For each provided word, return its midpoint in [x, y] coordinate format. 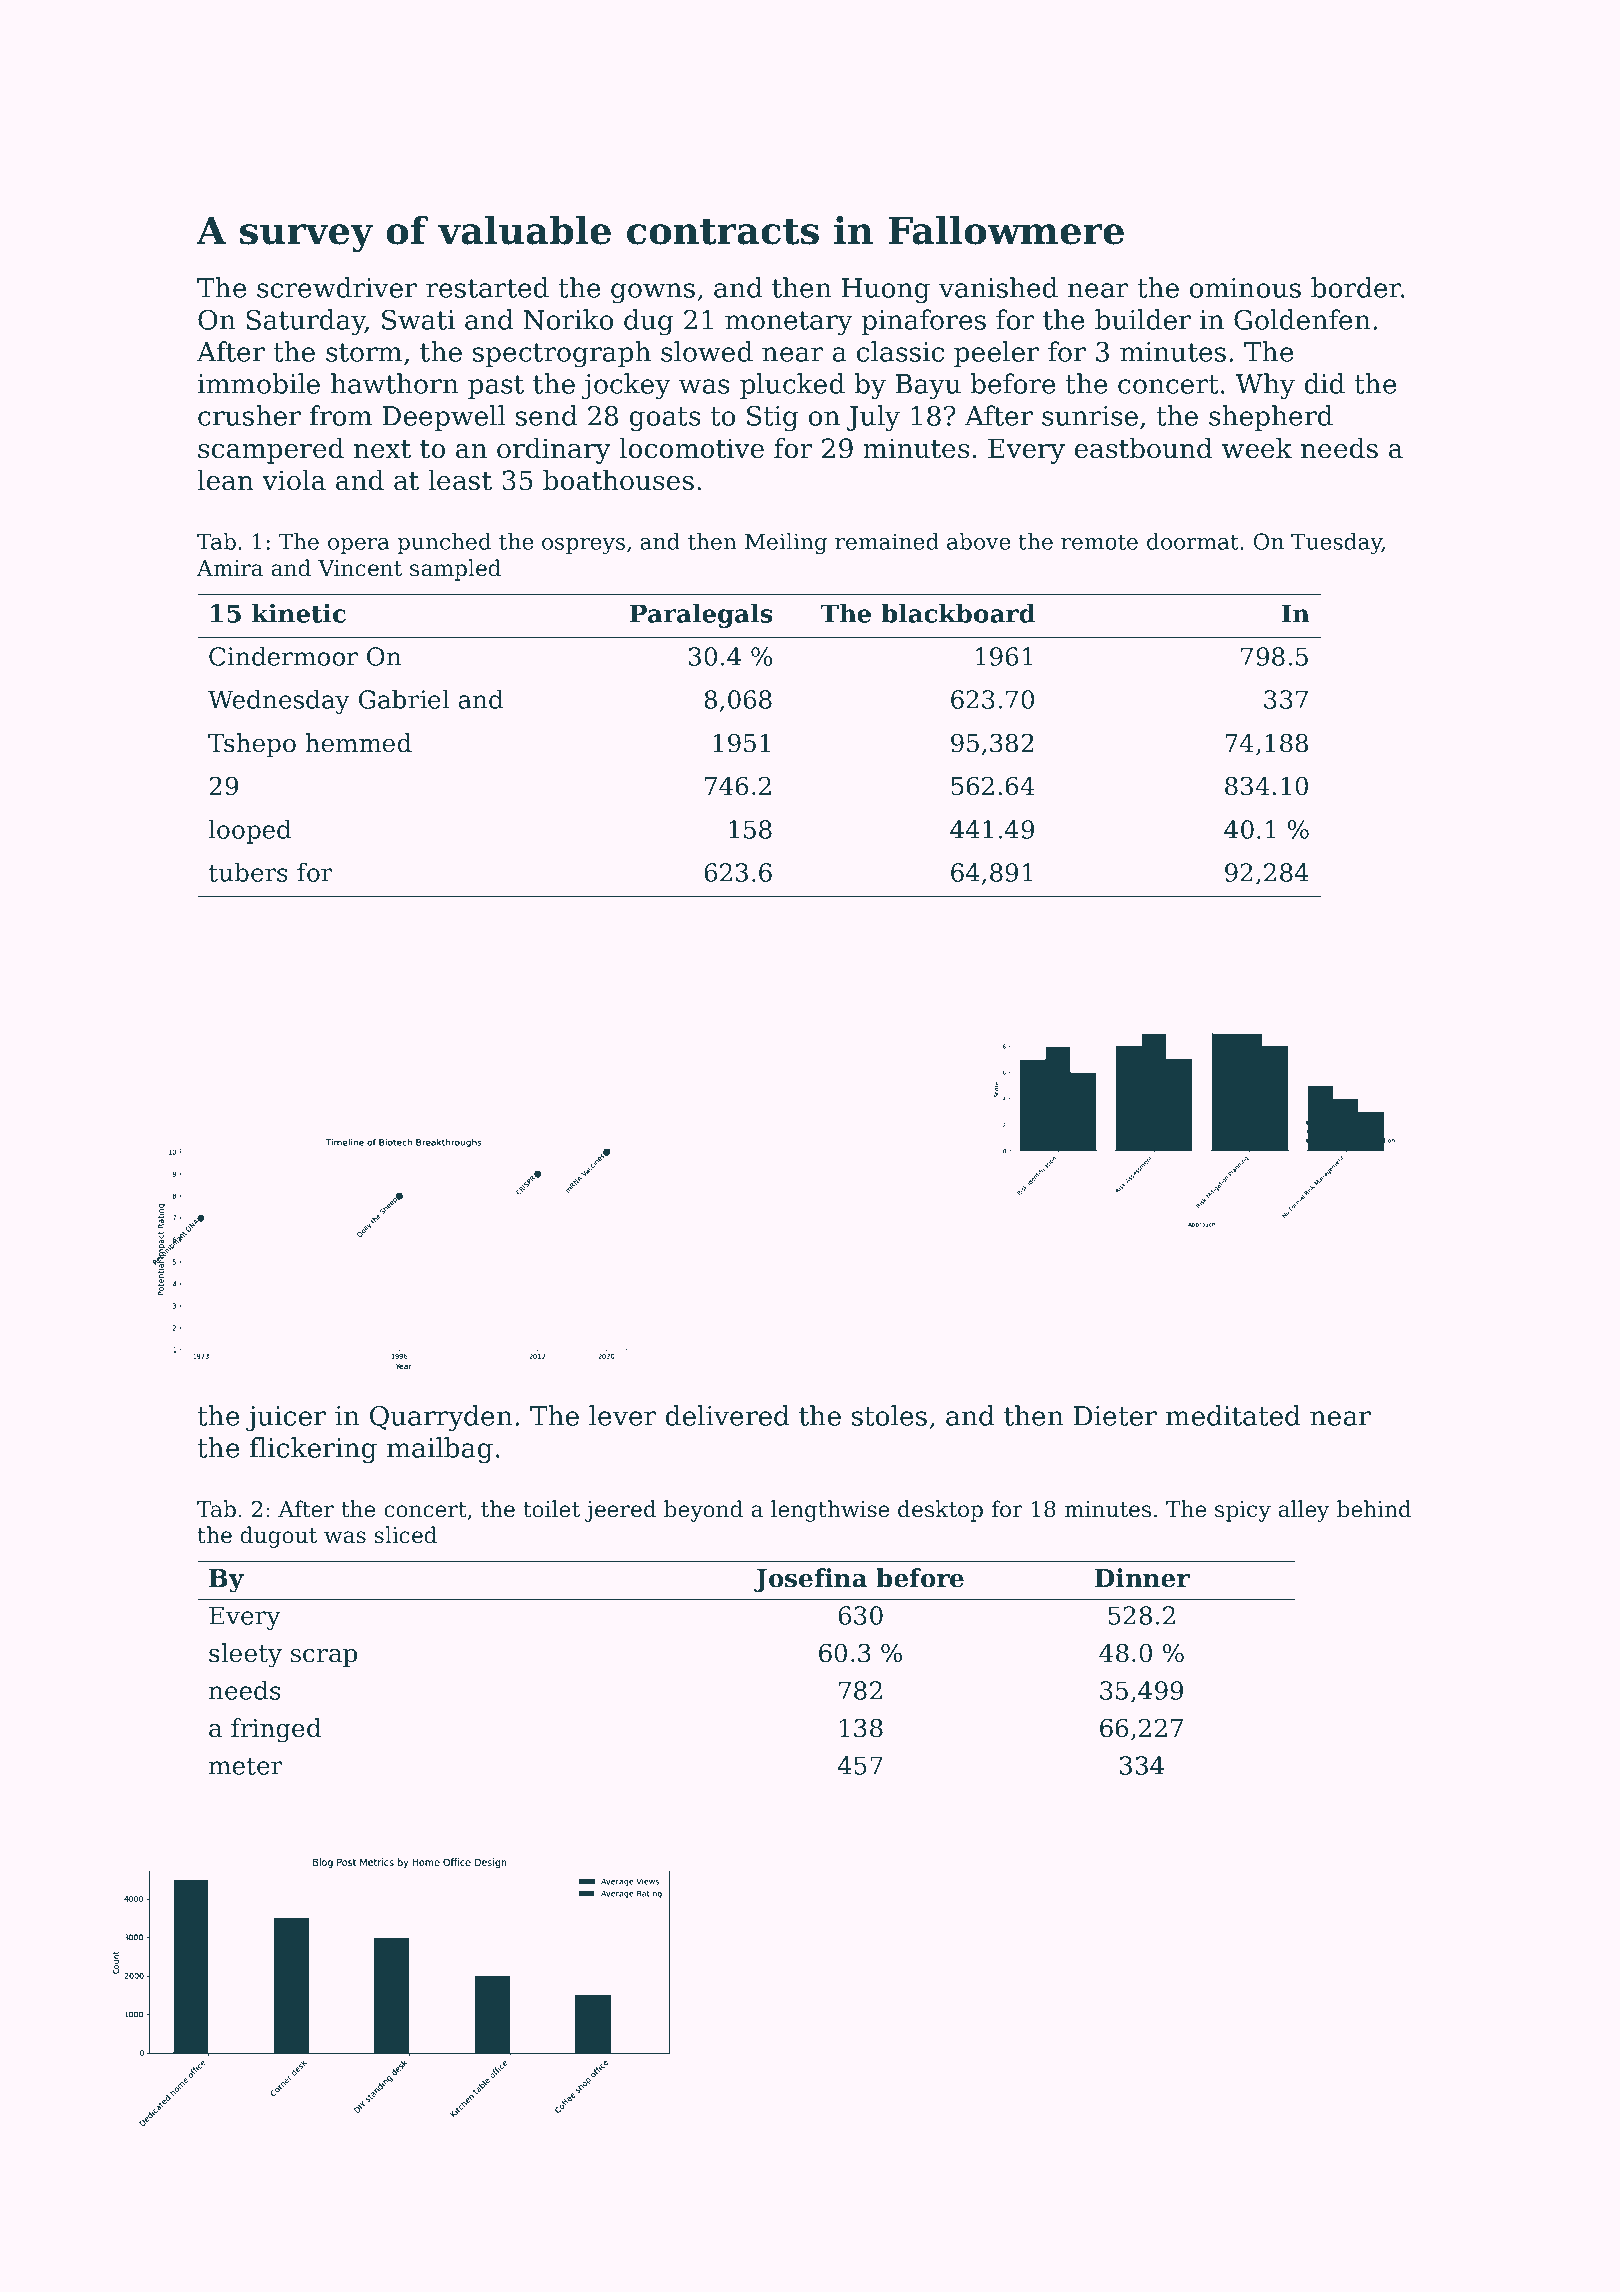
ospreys [583, 546]
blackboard [958, 613]
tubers [248, 872]
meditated [1233, 1415]
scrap [324, 1658]
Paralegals [701, 615]
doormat [1193, 541]
